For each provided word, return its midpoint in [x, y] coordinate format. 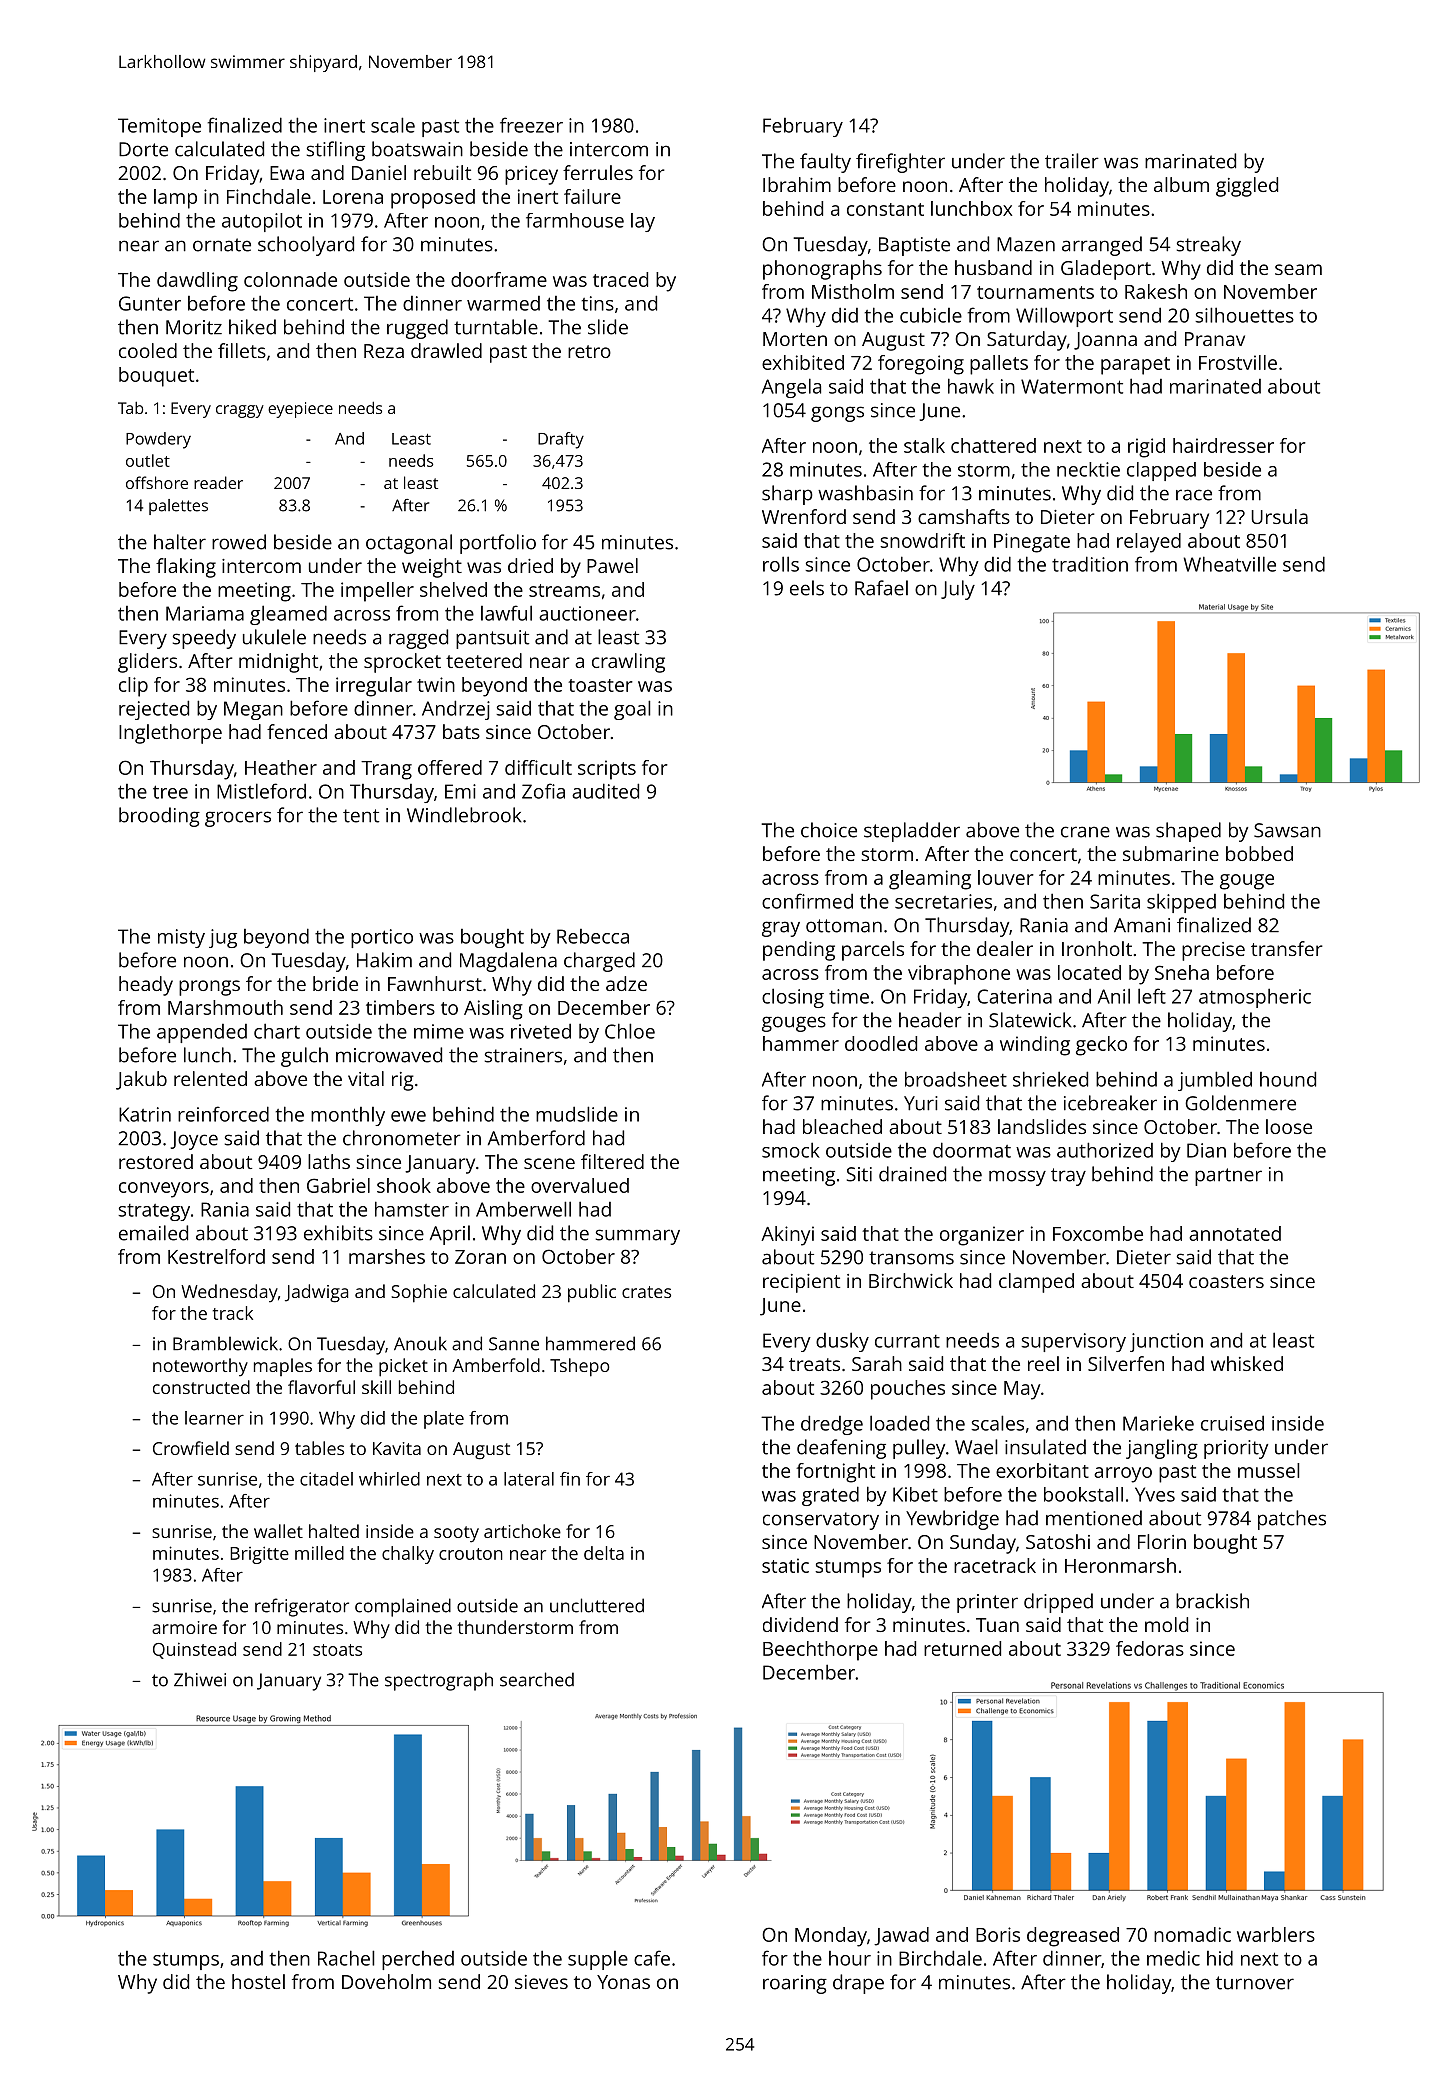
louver [1006, 877]
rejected [154, 710]
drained [912, 1174]
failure [592, 196]
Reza [384, 351]
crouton [471, 1554]
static [785, 1565]
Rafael [881, 588]
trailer [1072, 161]
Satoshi [1058, 1541]
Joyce [194, 1140]
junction [1166, 1342]
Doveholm [386, 1981]
